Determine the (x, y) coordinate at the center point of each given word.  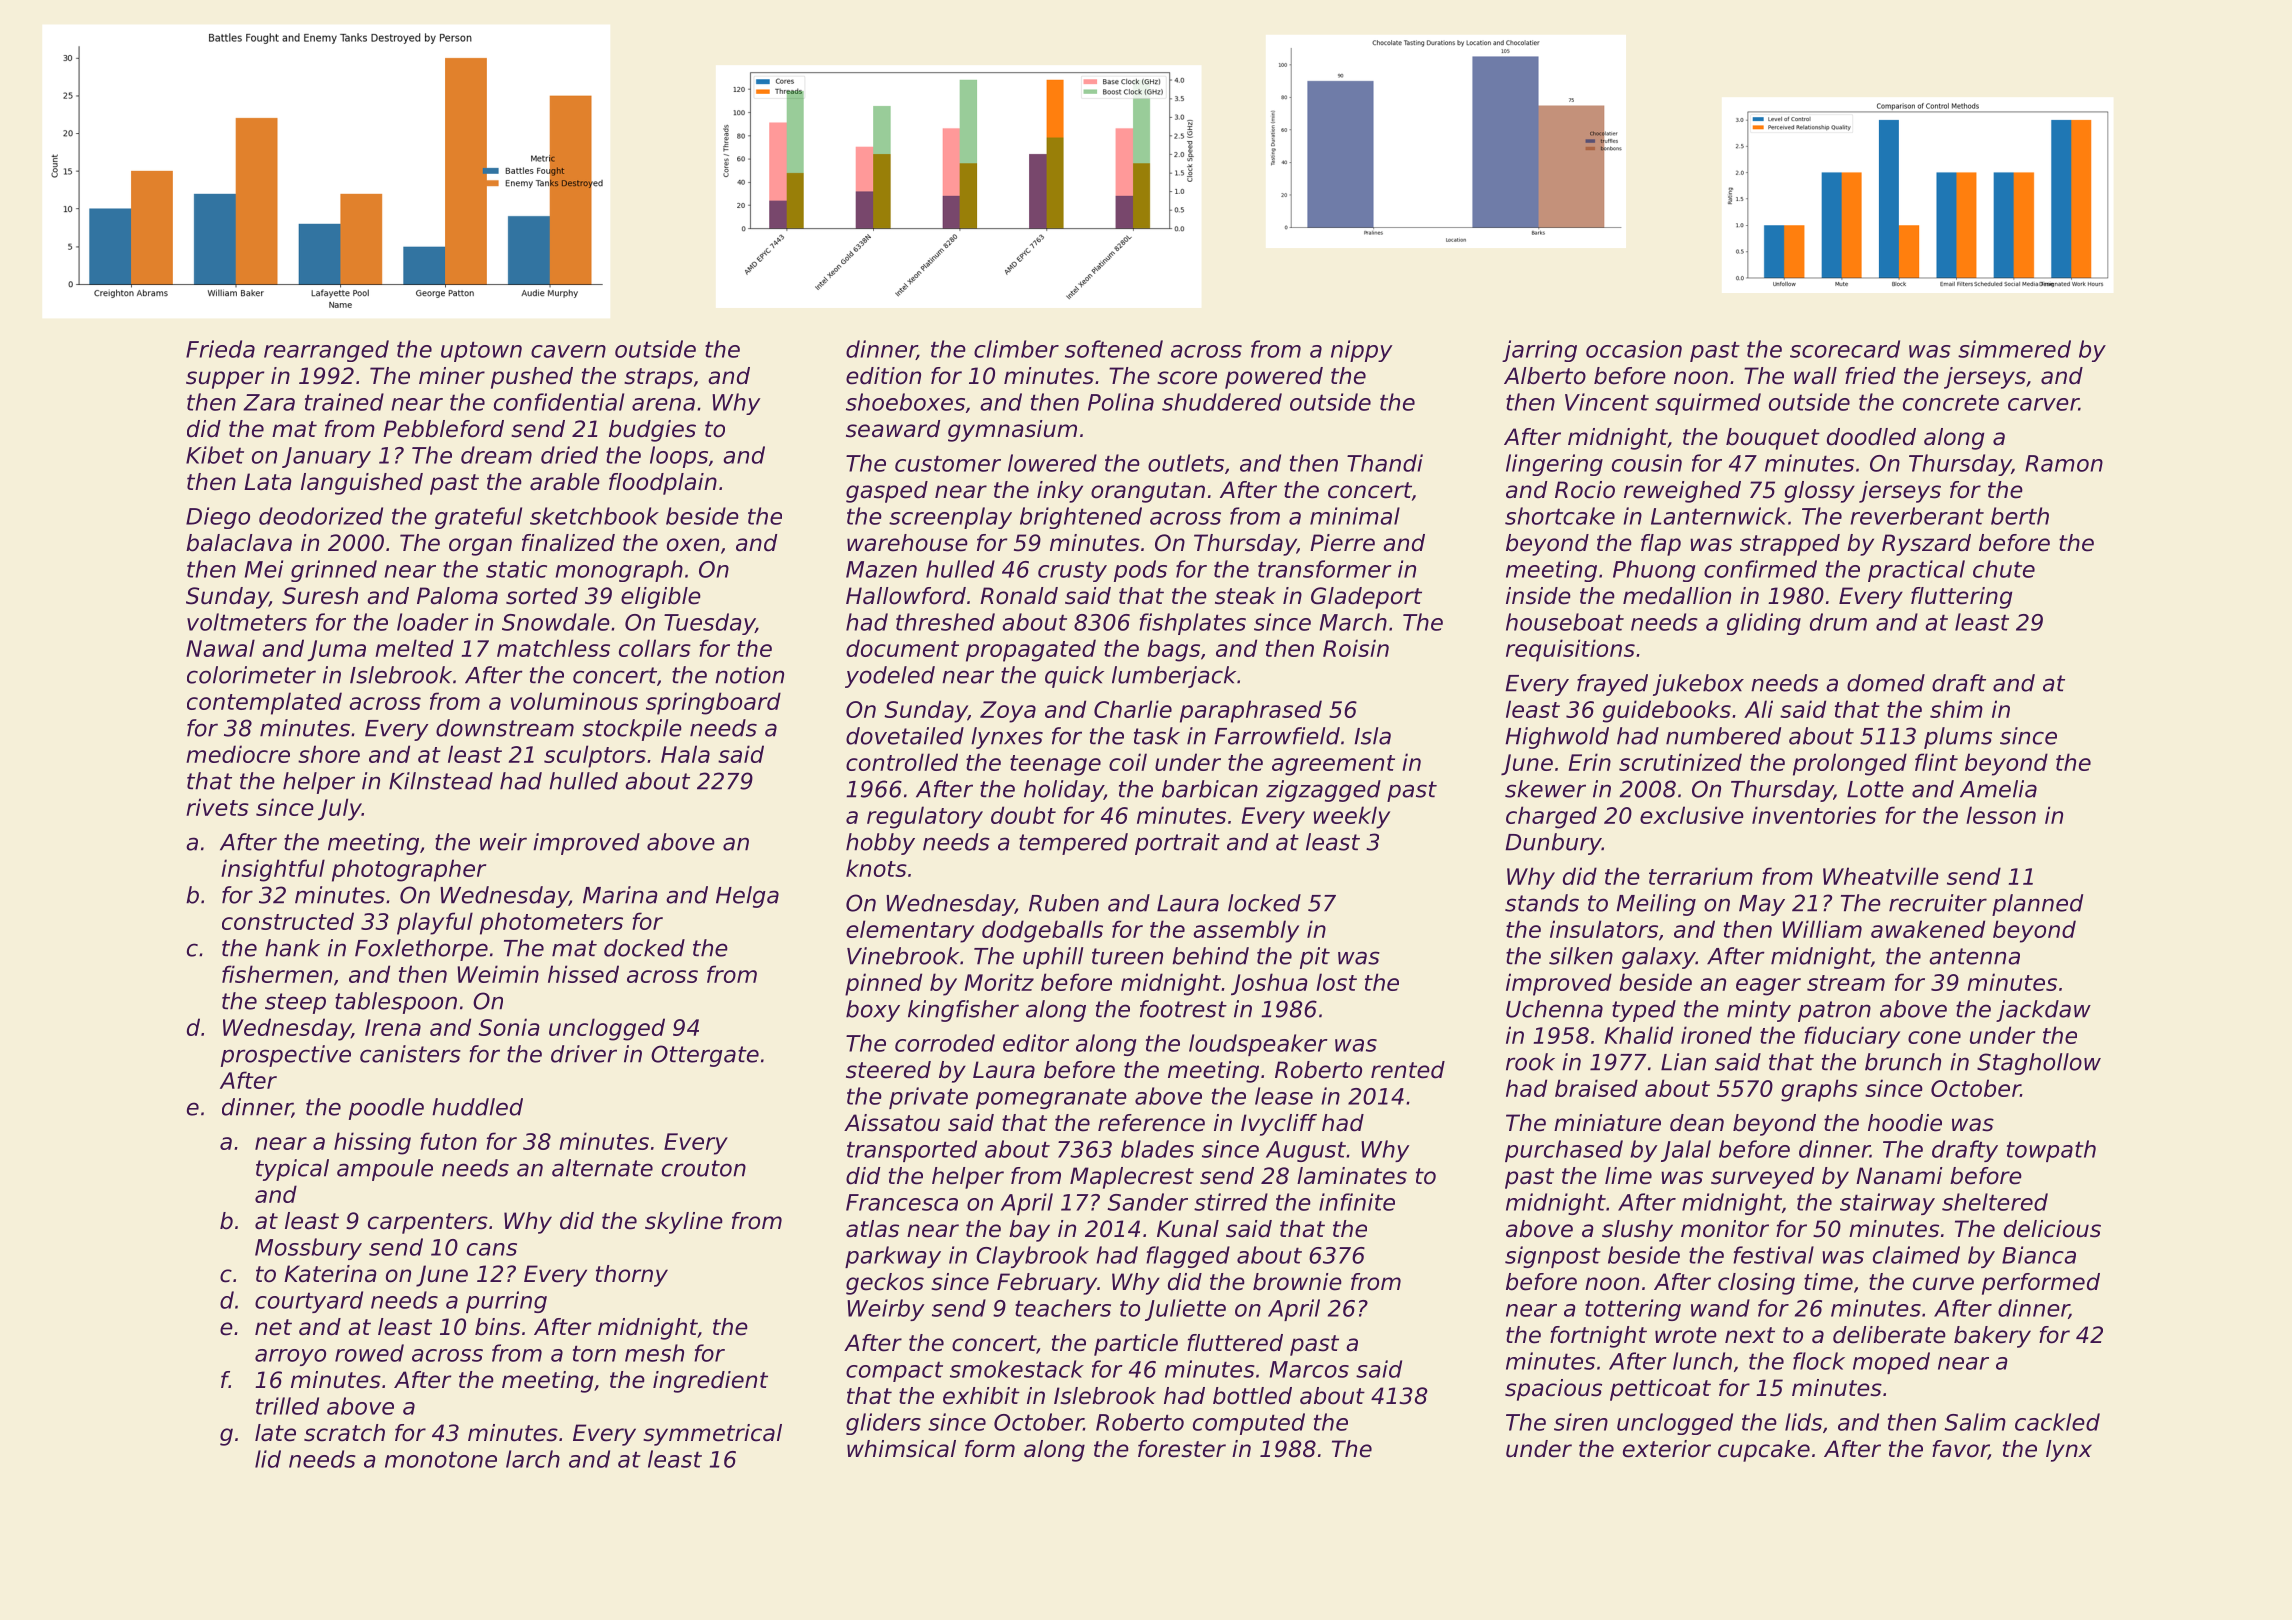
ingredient (710, 1382)
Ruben (1064, 903)
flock (1819, 1361)
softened (1114, 349)
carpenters (428, 1223)
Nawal (220, 648)
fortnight (1598, 1337)
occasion (1634, 349)
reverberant (1917, 516)
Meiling (1656, 905)
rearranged (326, 351)
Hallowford (906, 596)
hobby (880, 844)
